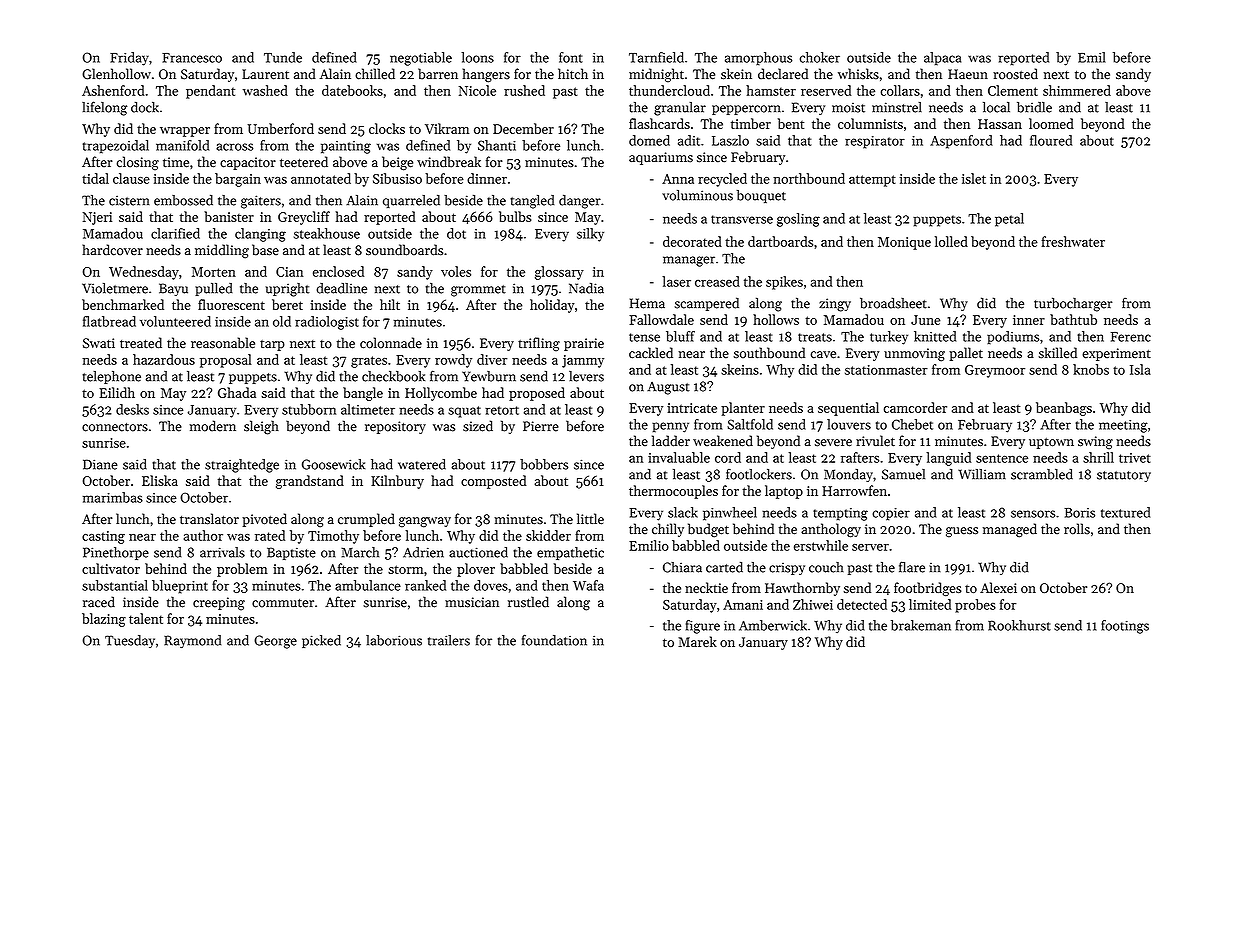  I want to click on amorphous, so click(758, 59).
